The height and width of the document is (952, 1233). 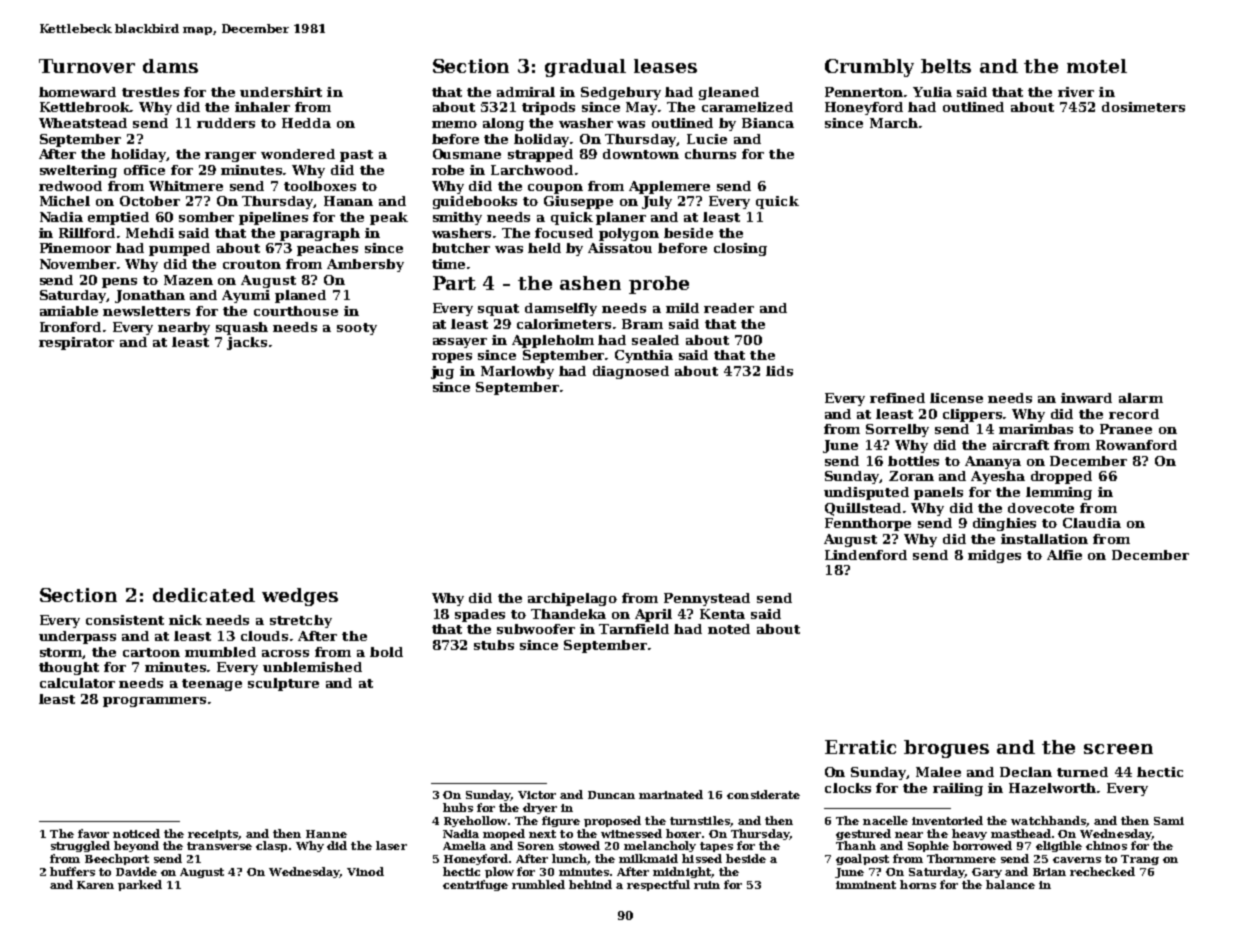 I want to click on March, so click(x=894, y=123).
